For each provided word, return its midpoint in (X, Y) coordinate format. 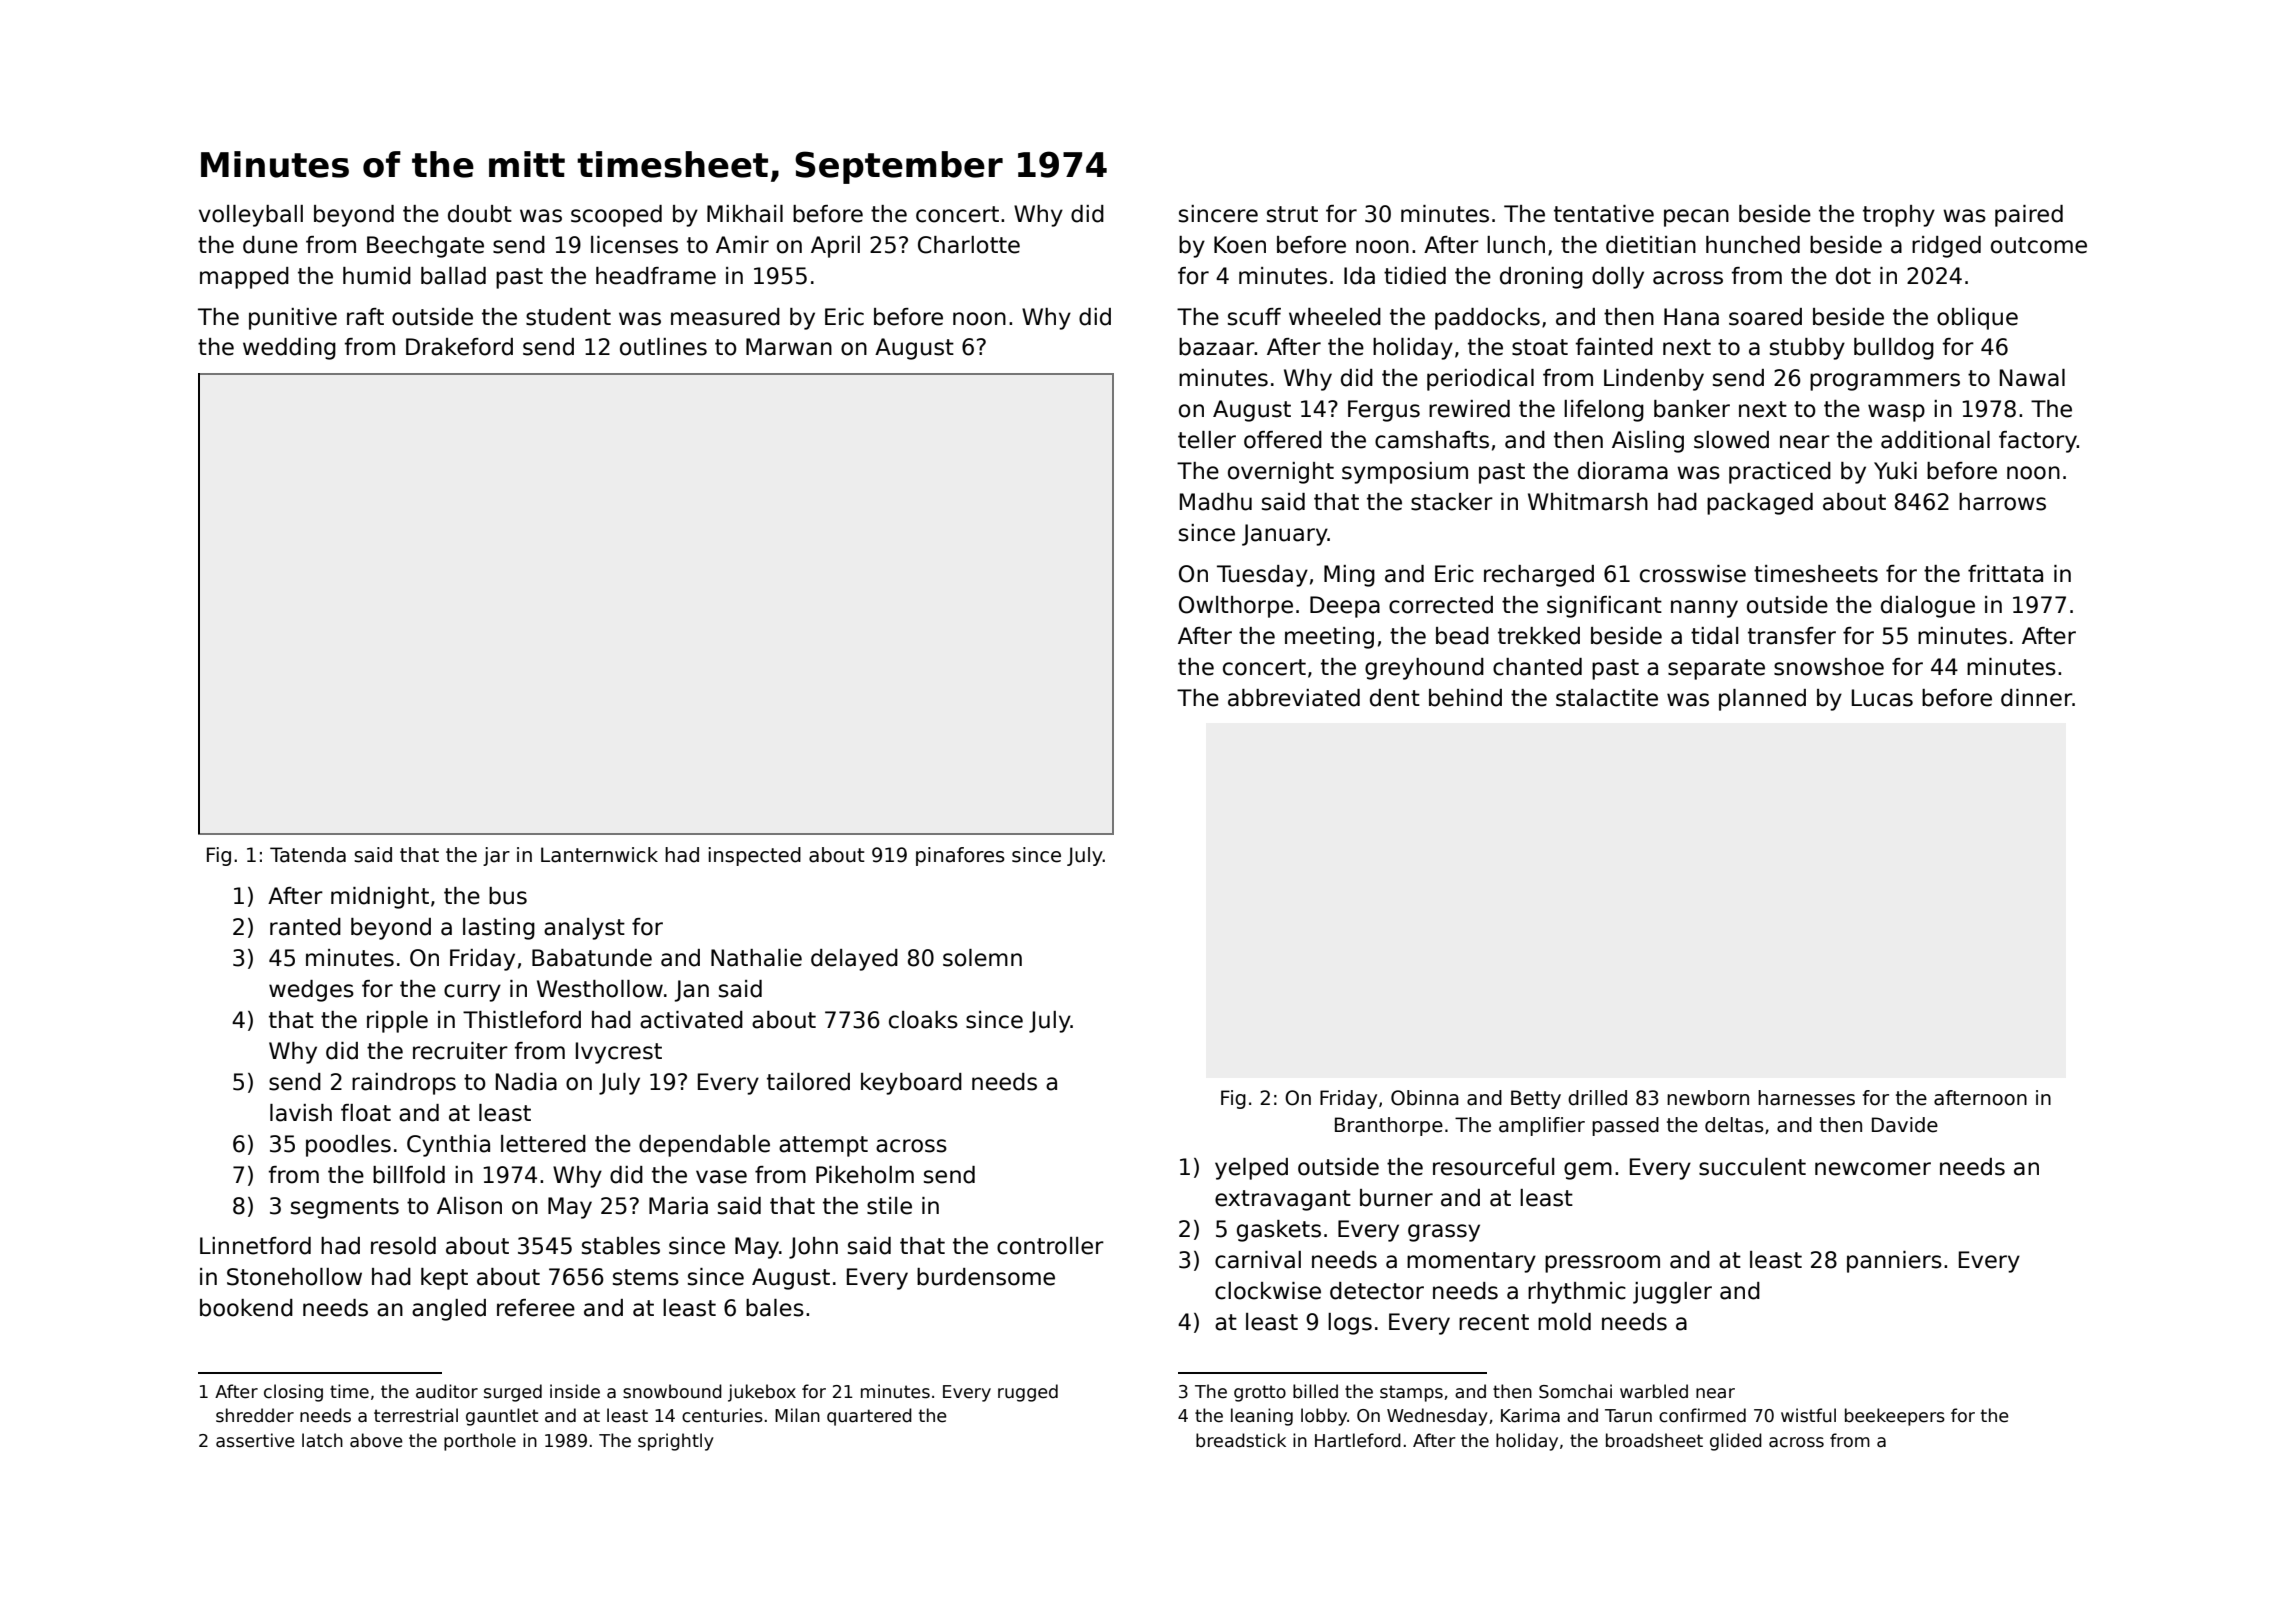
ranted (305, 927)
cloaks (923, 1020)
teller (1207, 440)
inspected (755, 856)
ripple (397, 1022)
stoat (1540, 347)
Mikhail (745, 214)
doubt (480, 214)
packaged (1760, 504)
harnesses (1806, 1098)
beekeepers (1895, 1417)
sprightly (676, 1442)
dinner (2036, 698)
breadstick (1241, 1440)
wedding (289, 349)
